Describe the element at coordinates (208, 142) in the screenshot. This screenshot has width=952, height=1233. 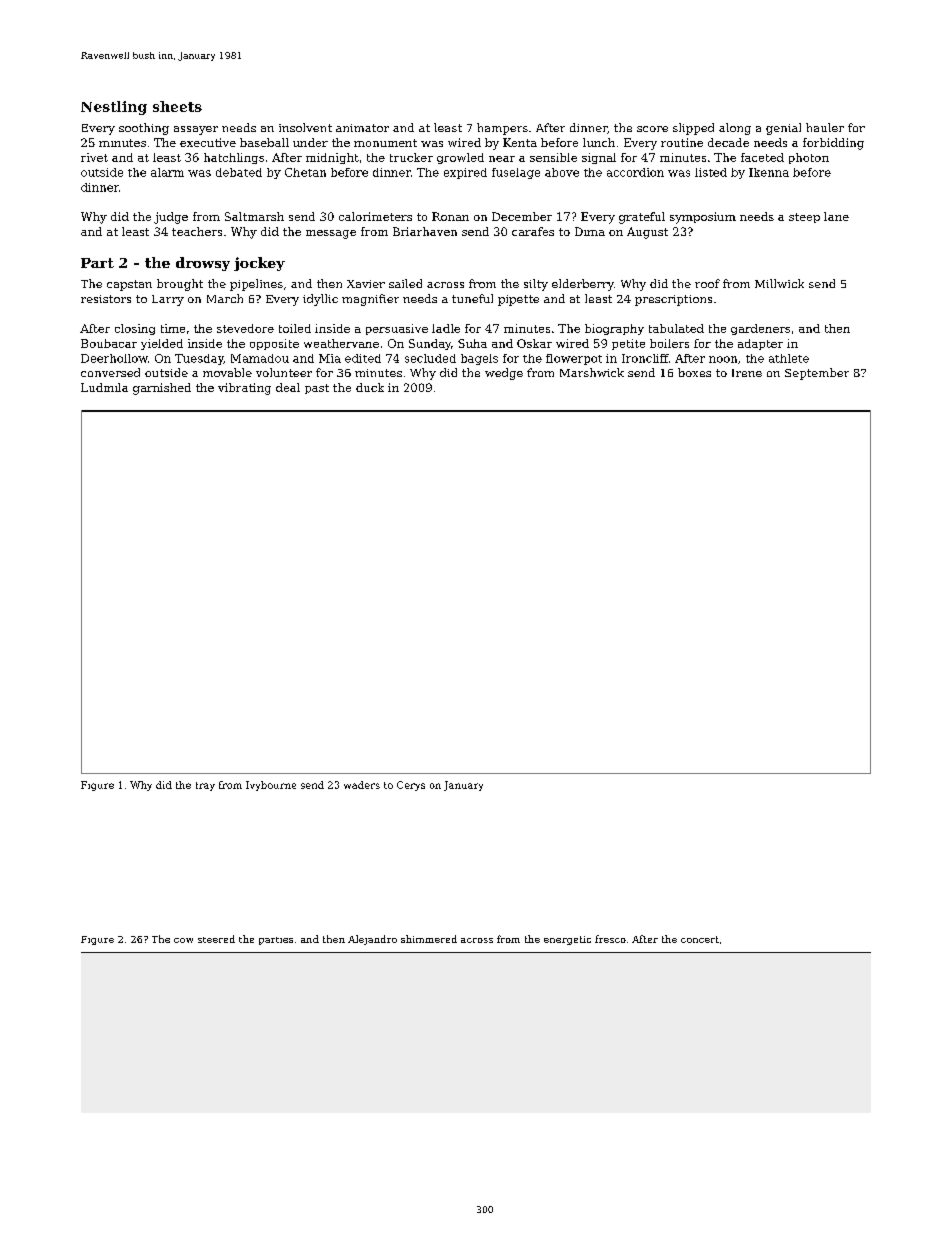
I see `executive` at that location.
